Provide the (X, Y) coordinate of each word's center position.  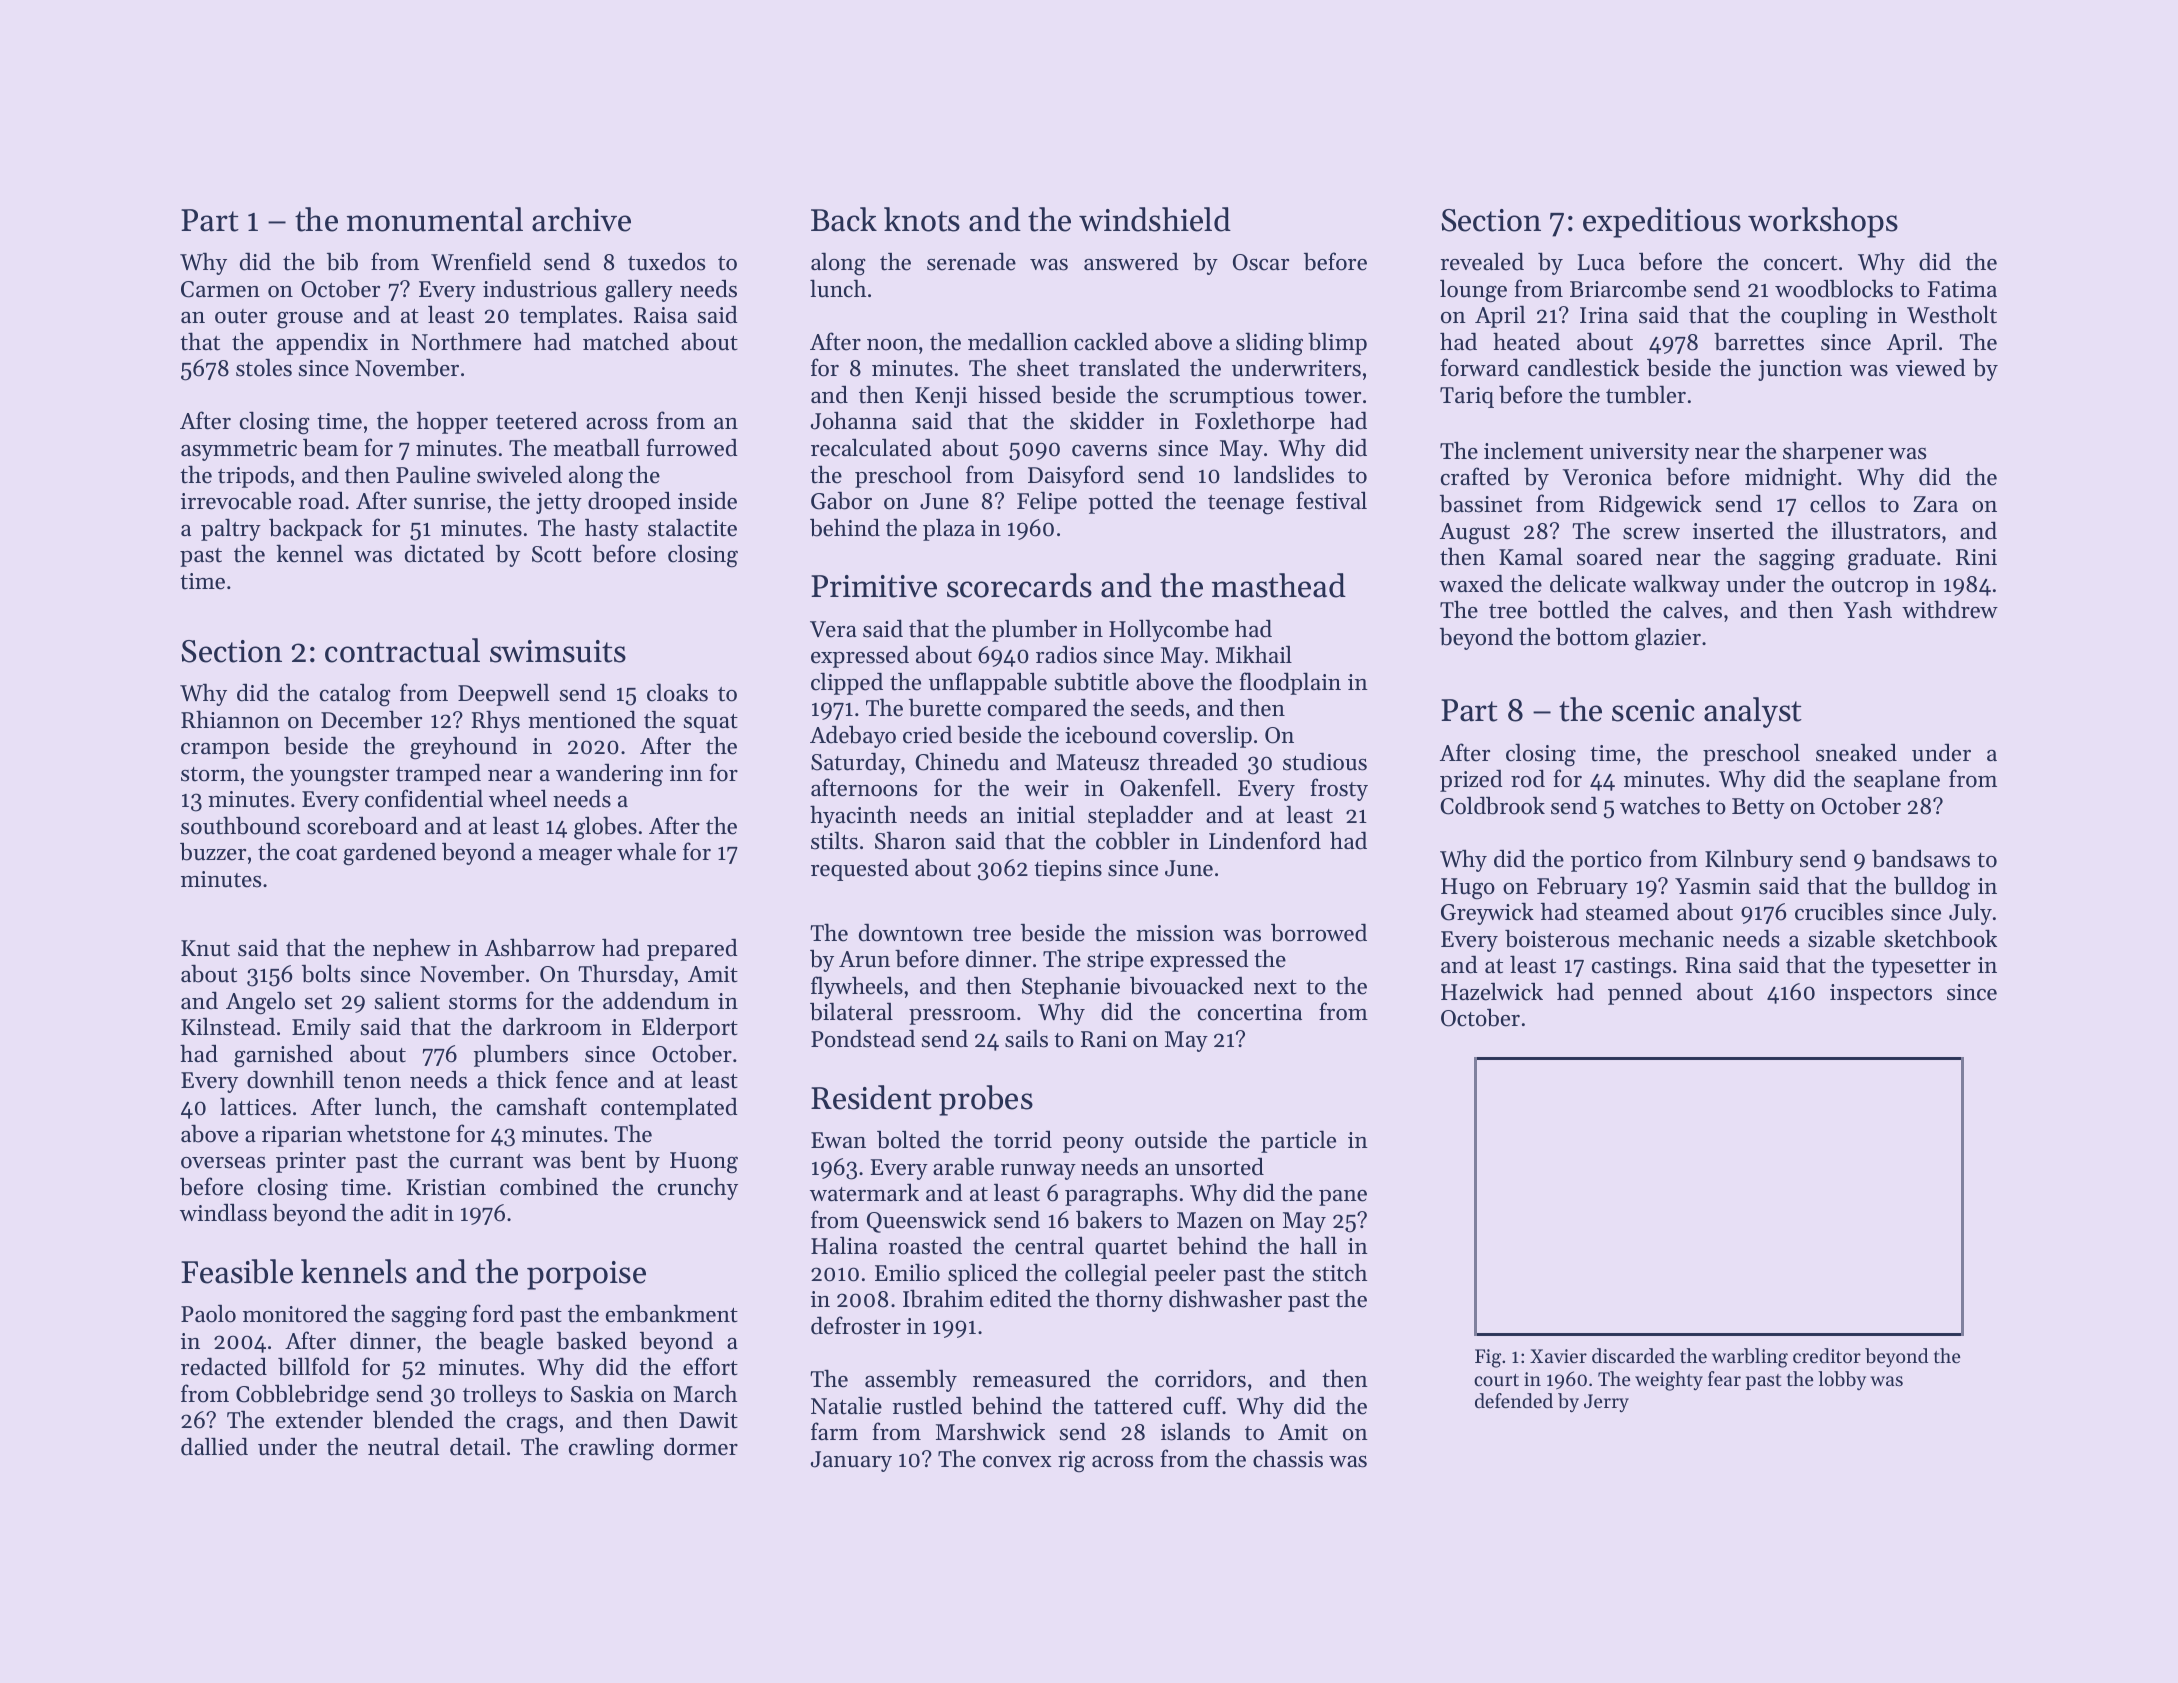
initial (1046, 814)
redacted (224, 1367)
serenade (971, 261)
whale (646, 851)
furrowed (692, 447)
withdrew (1950, 609)
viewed (1931, 368)
